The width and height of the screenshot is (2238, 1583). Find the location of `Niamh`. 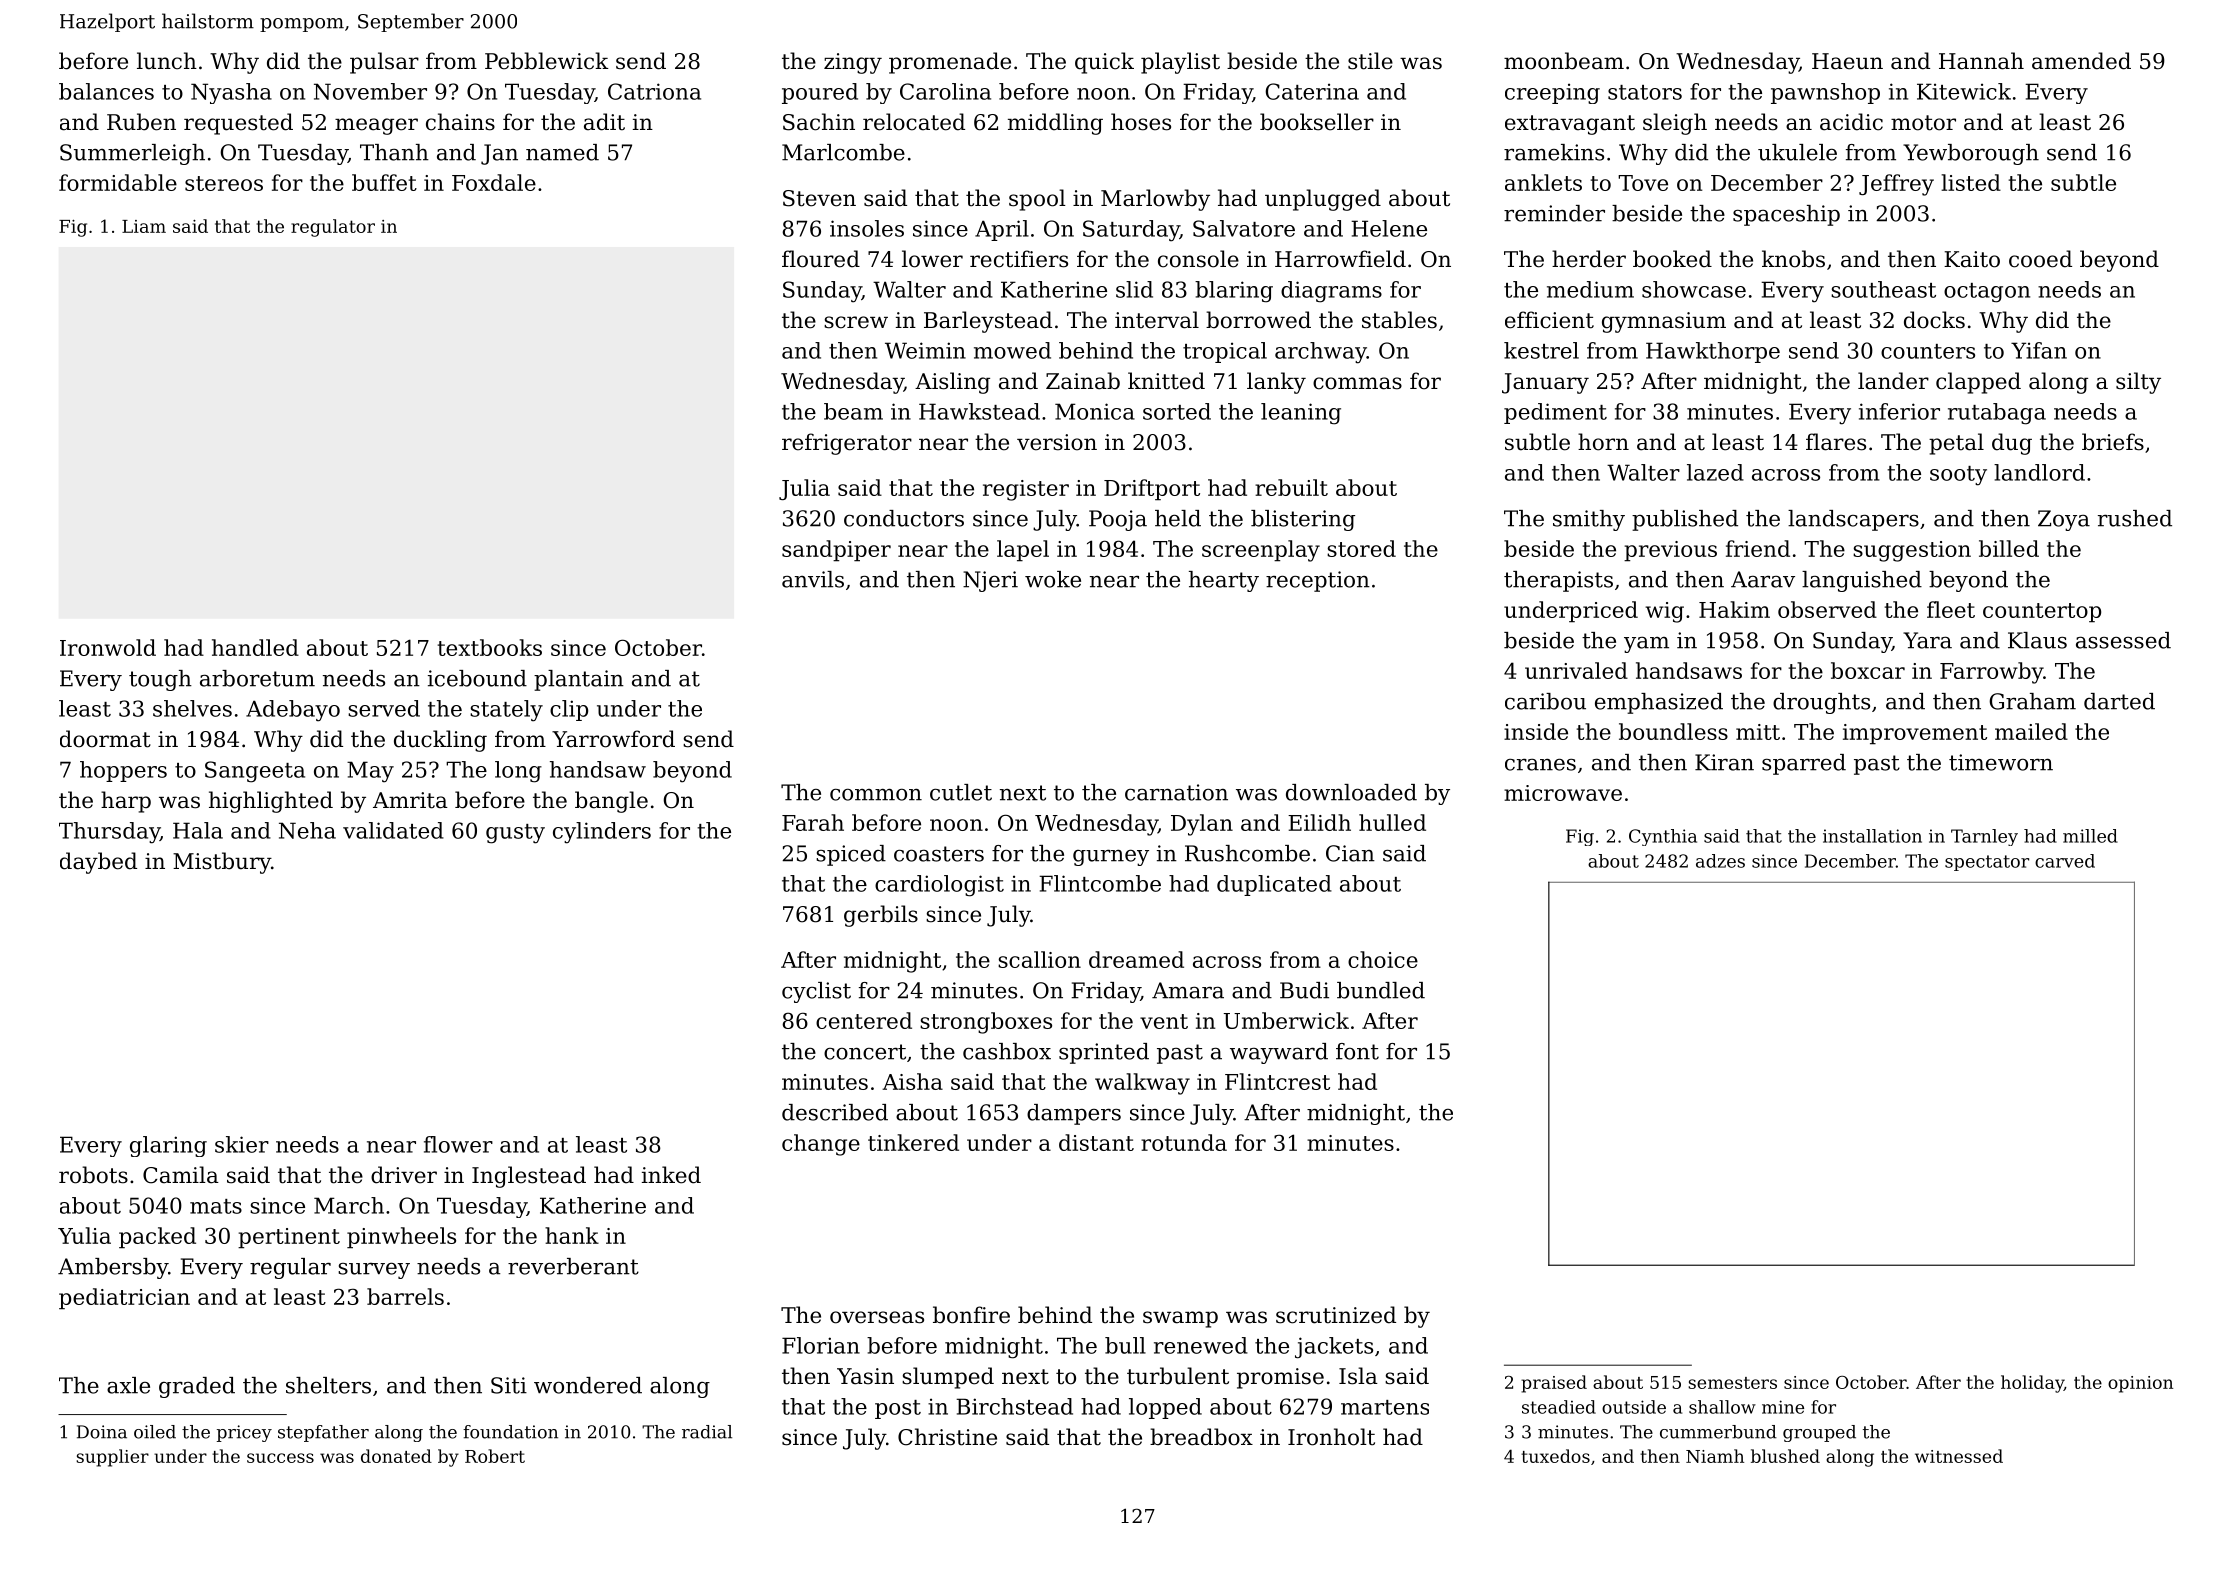

Niamh is located at coordinates (1715, 1456).
